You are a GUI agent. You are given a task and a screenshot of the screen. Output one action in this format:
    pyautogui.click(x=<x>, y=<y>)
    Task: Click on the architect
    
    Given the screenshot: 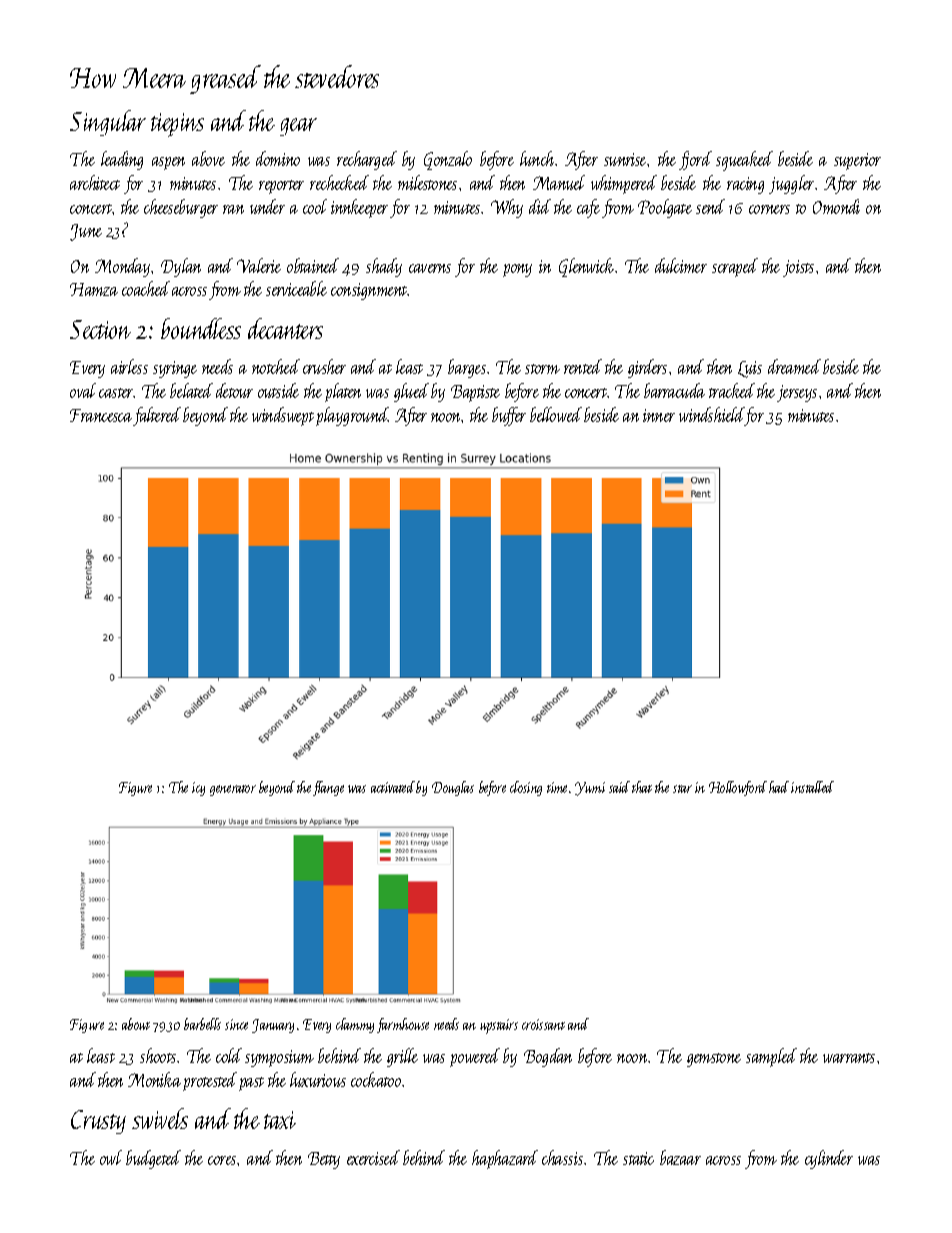 What is the action you would take?
    pyautogui.click(x=95, y=182)
